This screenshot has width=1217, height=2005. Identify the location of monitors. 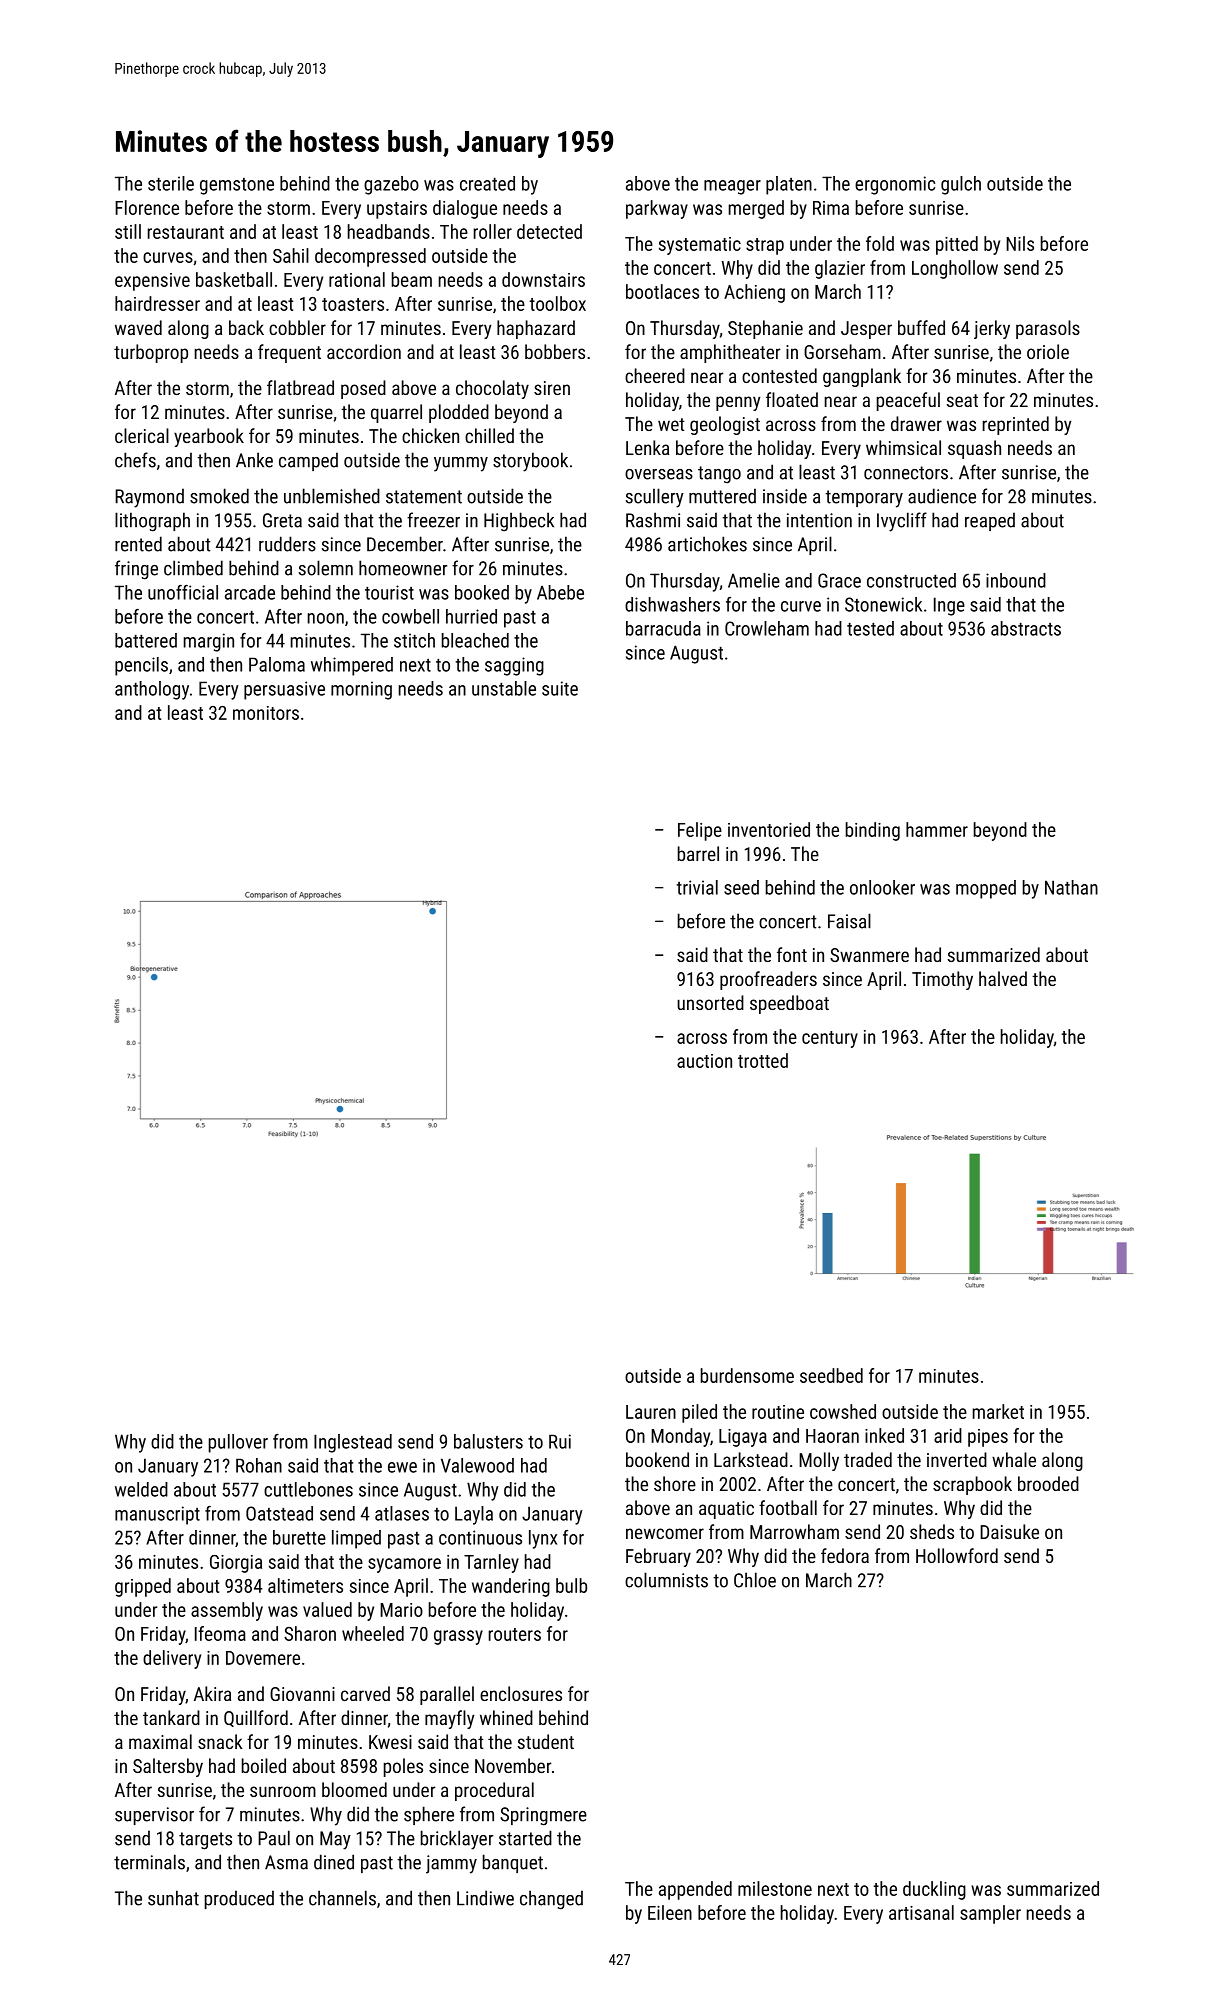
(266, 713).
